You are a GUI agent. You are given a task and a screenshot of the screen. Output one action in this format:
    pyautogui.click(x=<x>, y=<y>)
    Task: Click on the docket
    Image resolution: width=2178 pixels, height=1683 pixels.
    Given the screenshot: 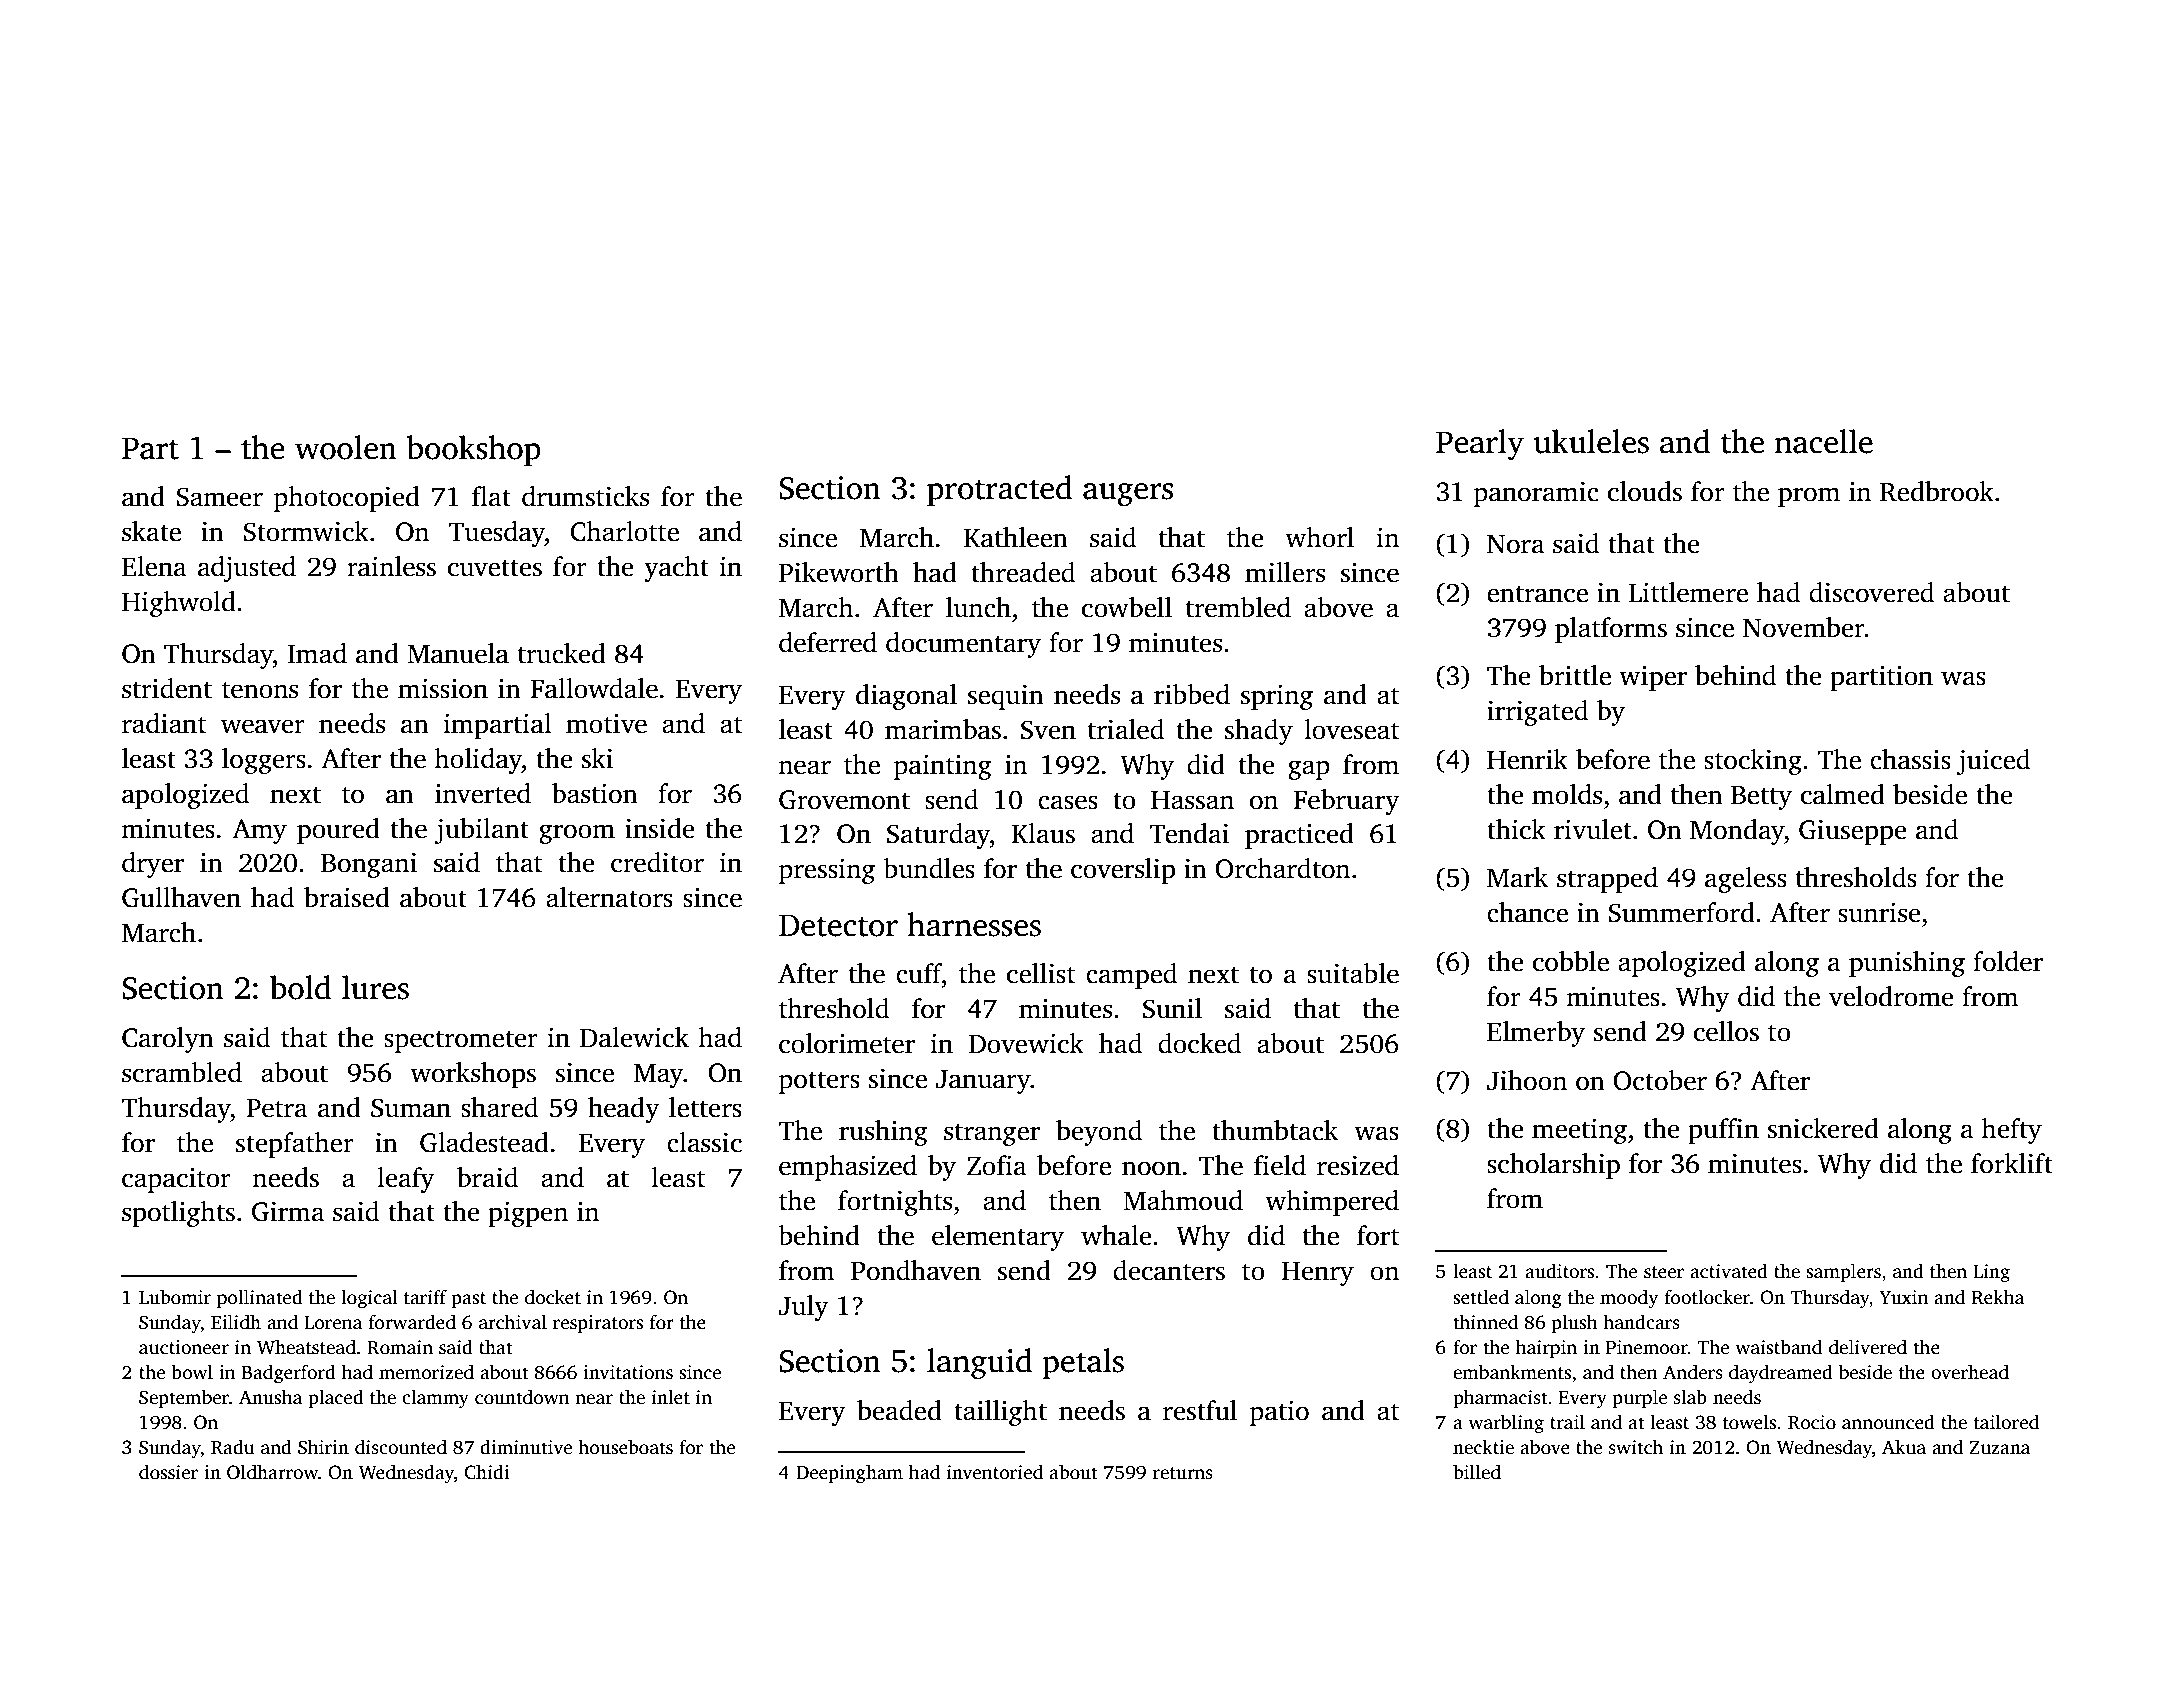 What is the action you would take?
    pyautogui.click(x=553, y=1297)
